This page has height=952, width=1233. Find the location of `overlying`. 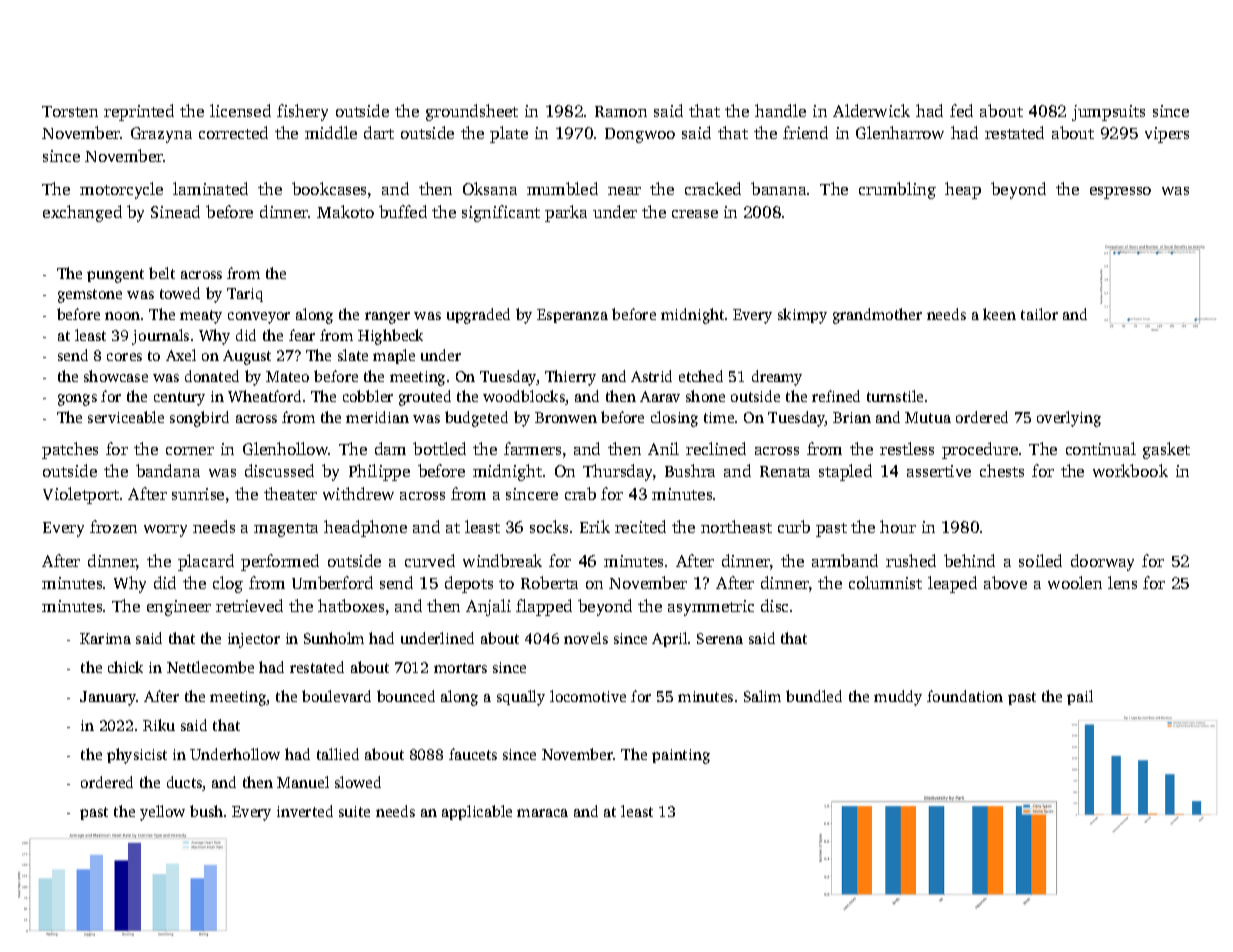

overlying is located at coordinates (1069, 419).
